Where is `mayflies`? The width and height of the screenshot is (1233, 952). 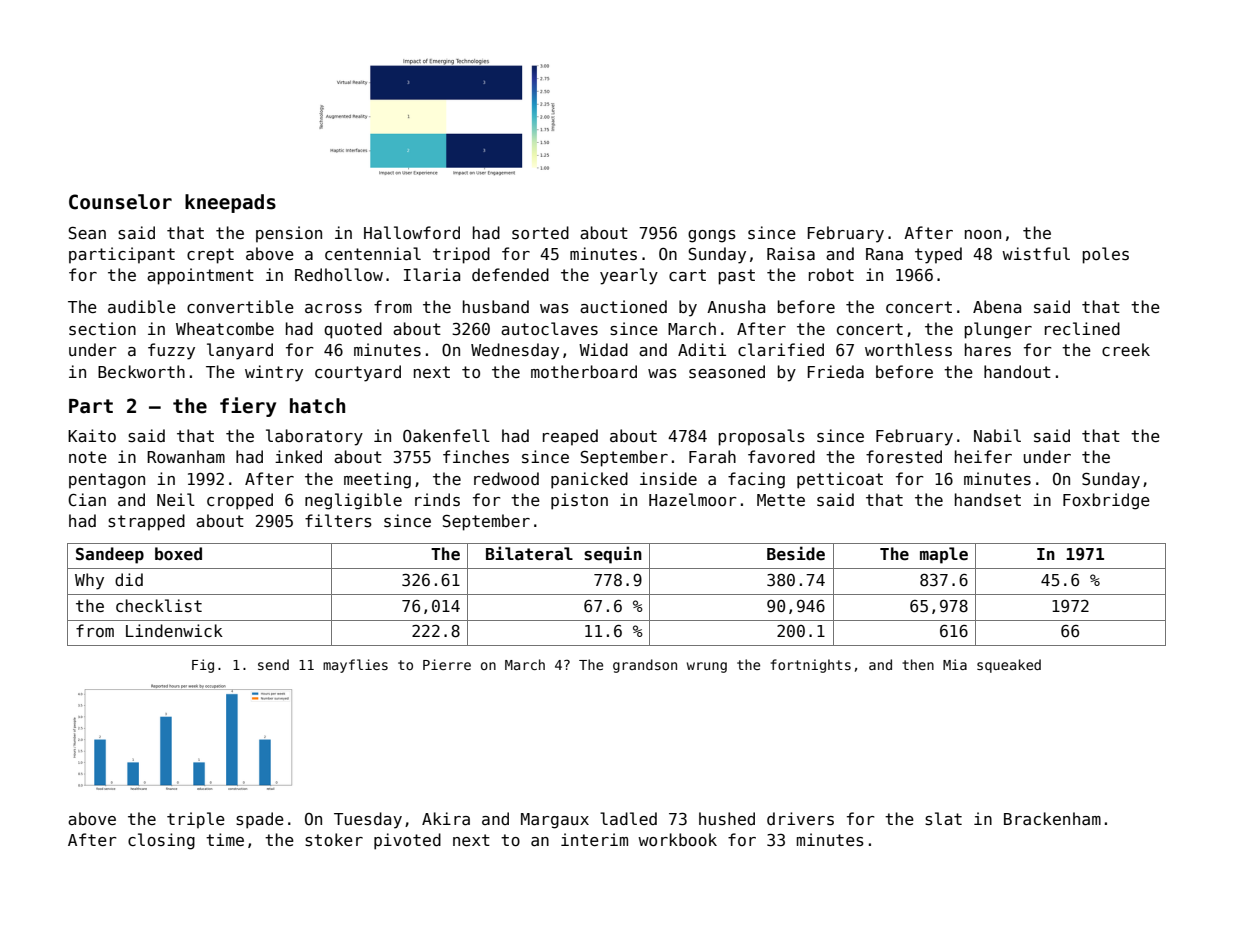
mayflies is located at coordinates (355, 666).
